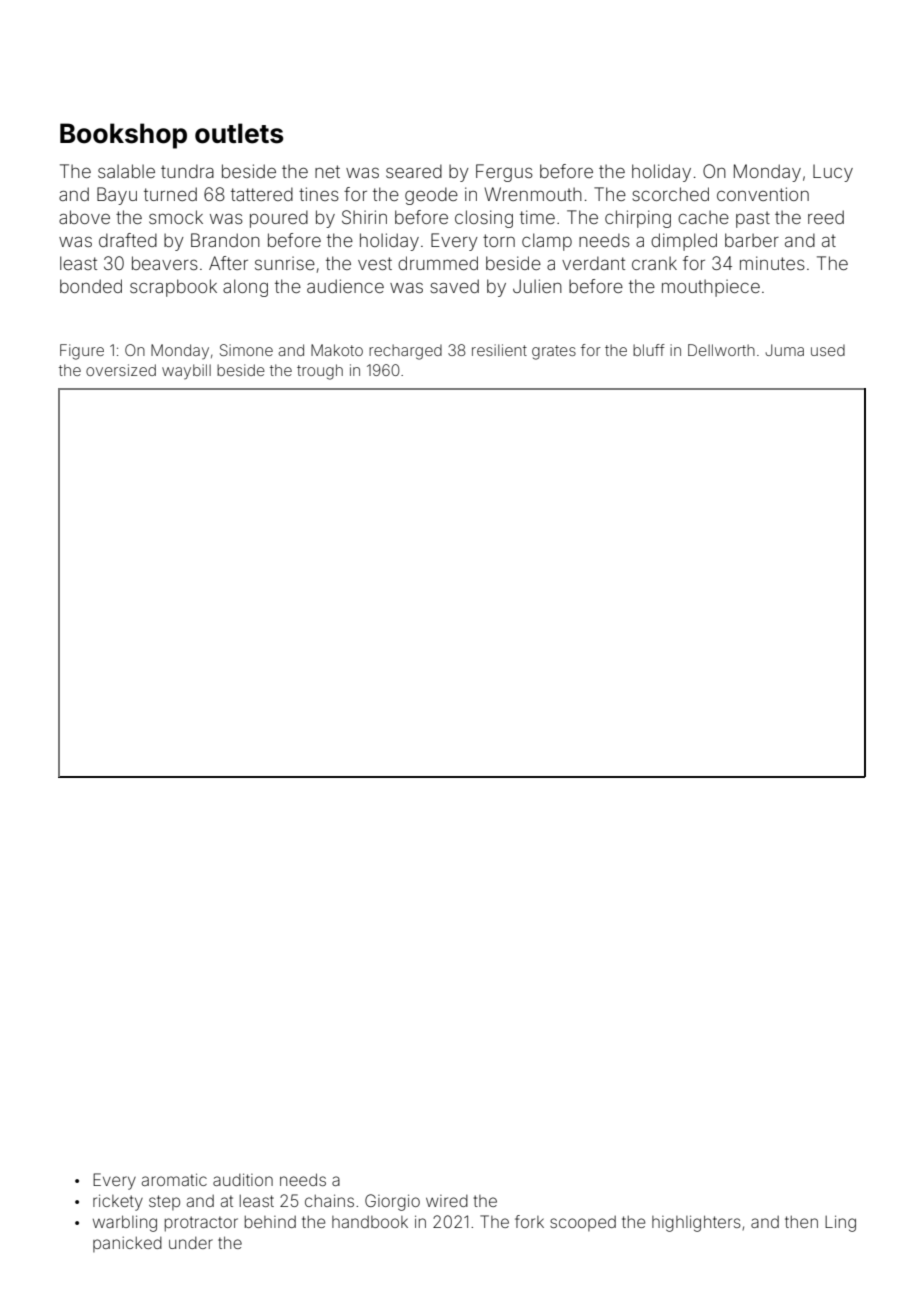 The height and width of the document is (1314, 924). What do you see at coordinates (447, 1201) in the document?
I see `wired` at bounding box center [447, 1201].
